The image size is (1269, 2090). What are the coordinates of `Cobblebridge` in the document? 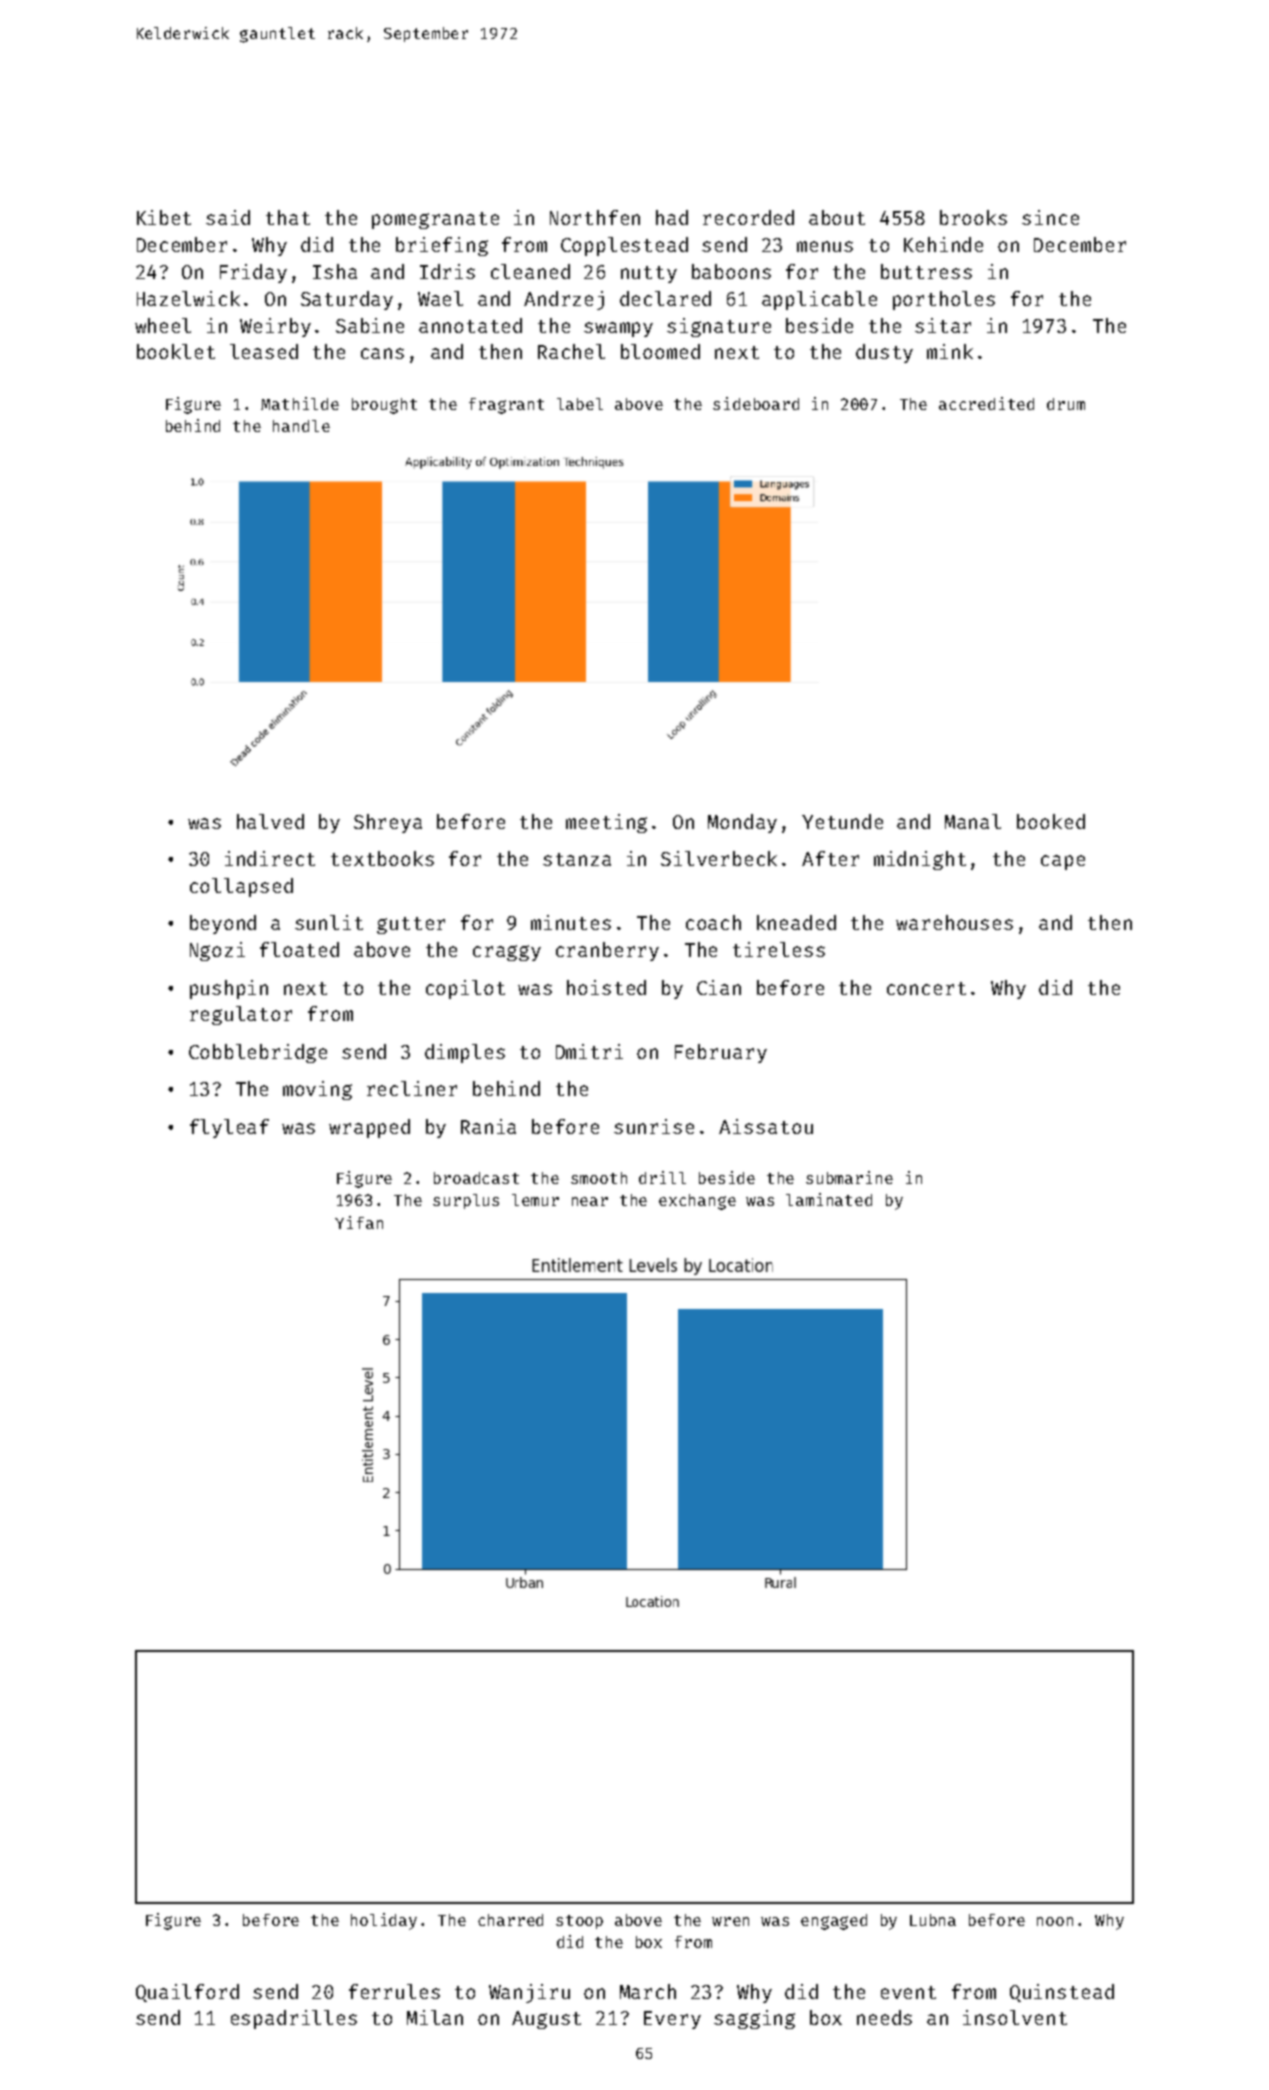 It's located at (258, 1053).
